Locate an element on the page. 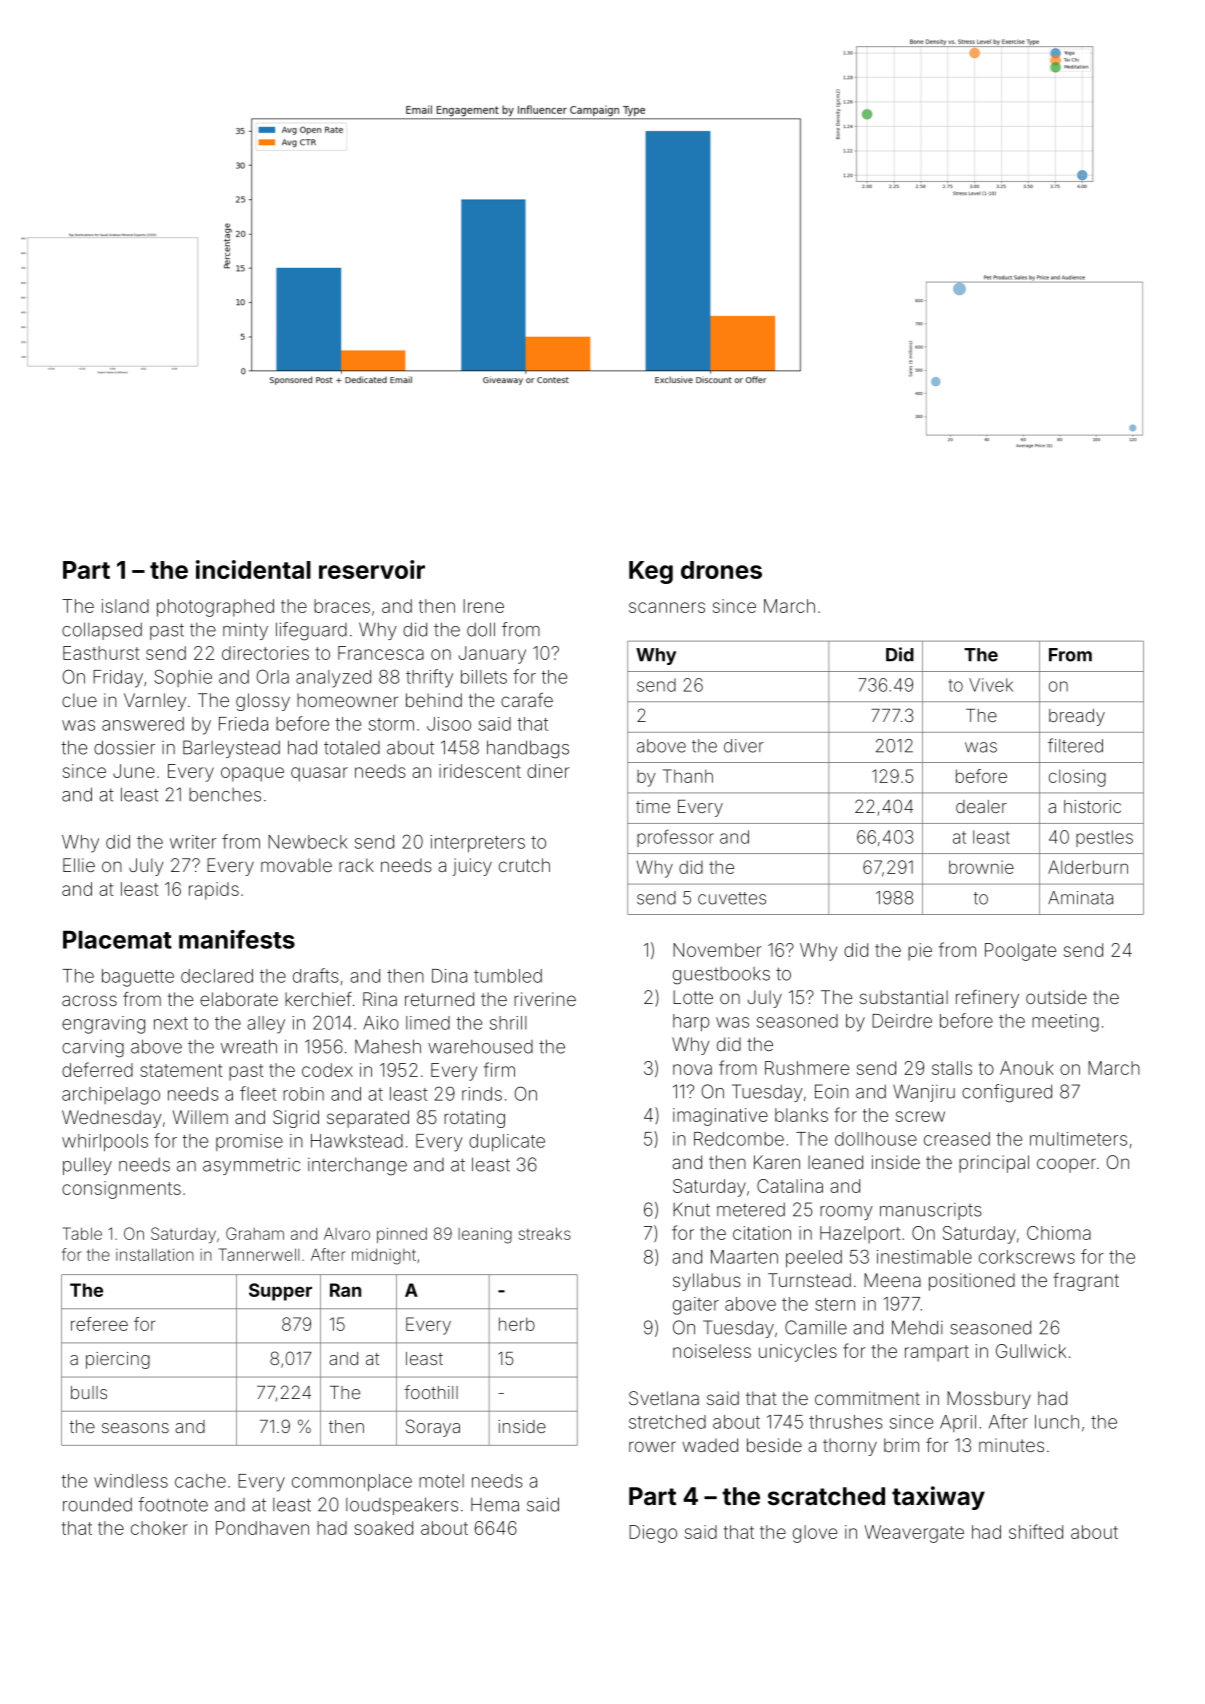  fragrant is located at coordinates (1086, 1282).
